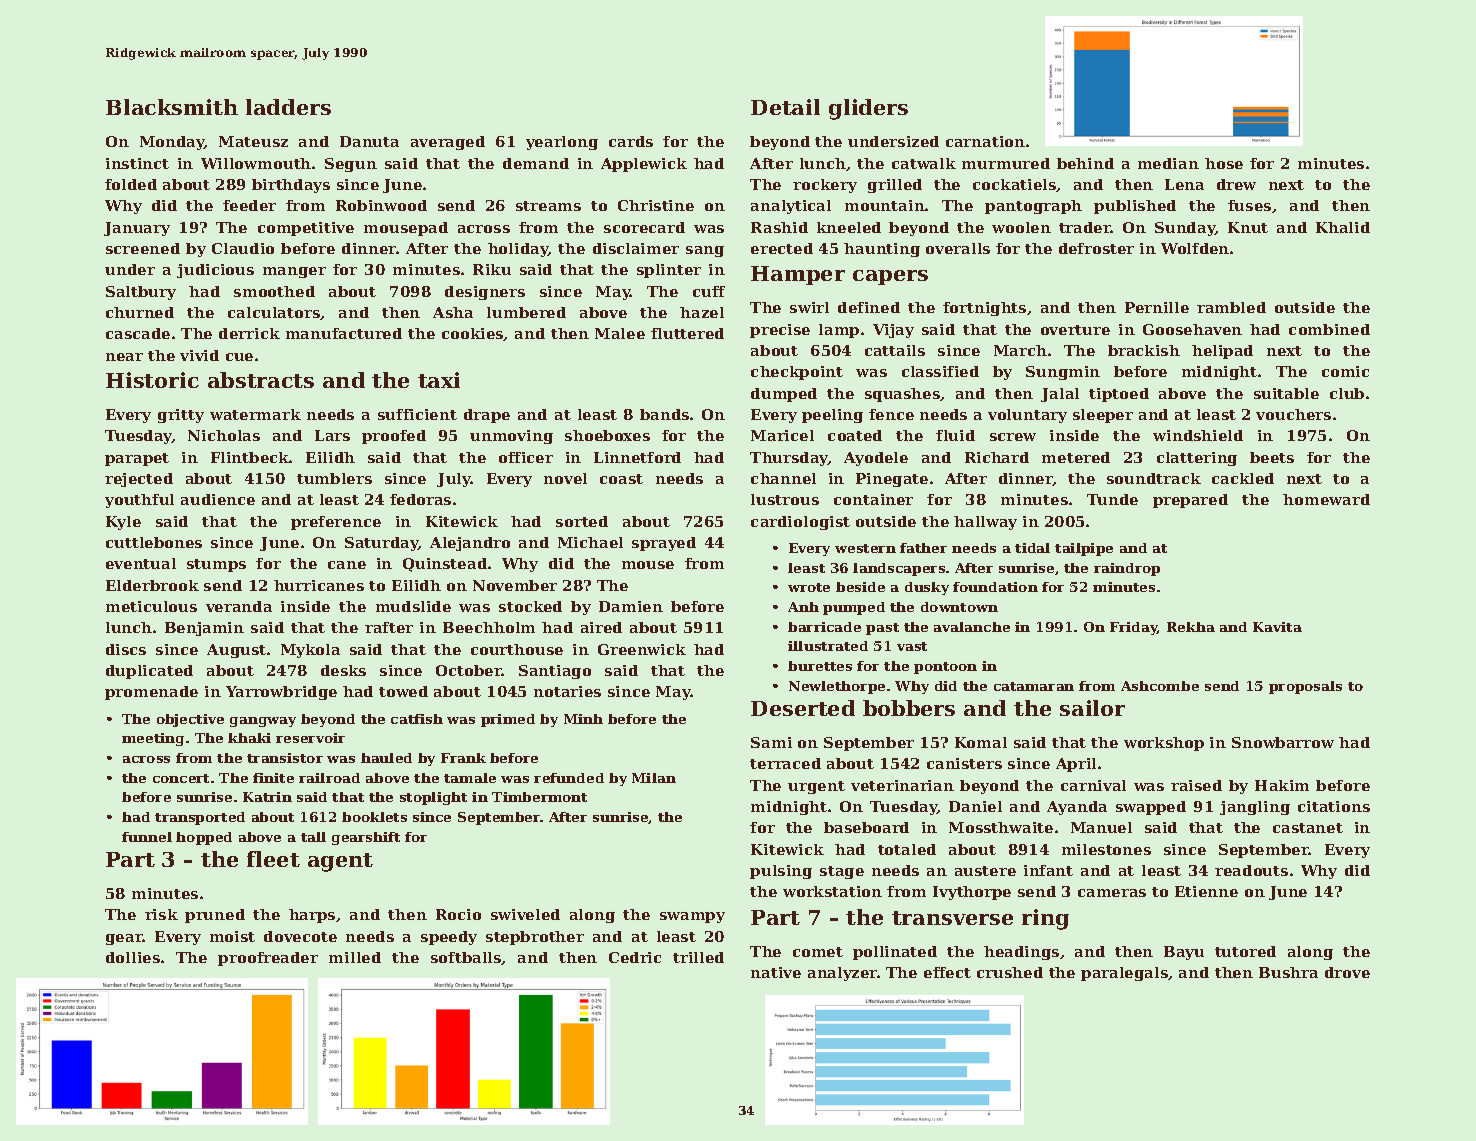 This image has width=1476, height=1141. I want to click on railroad, so click(329, 778).
